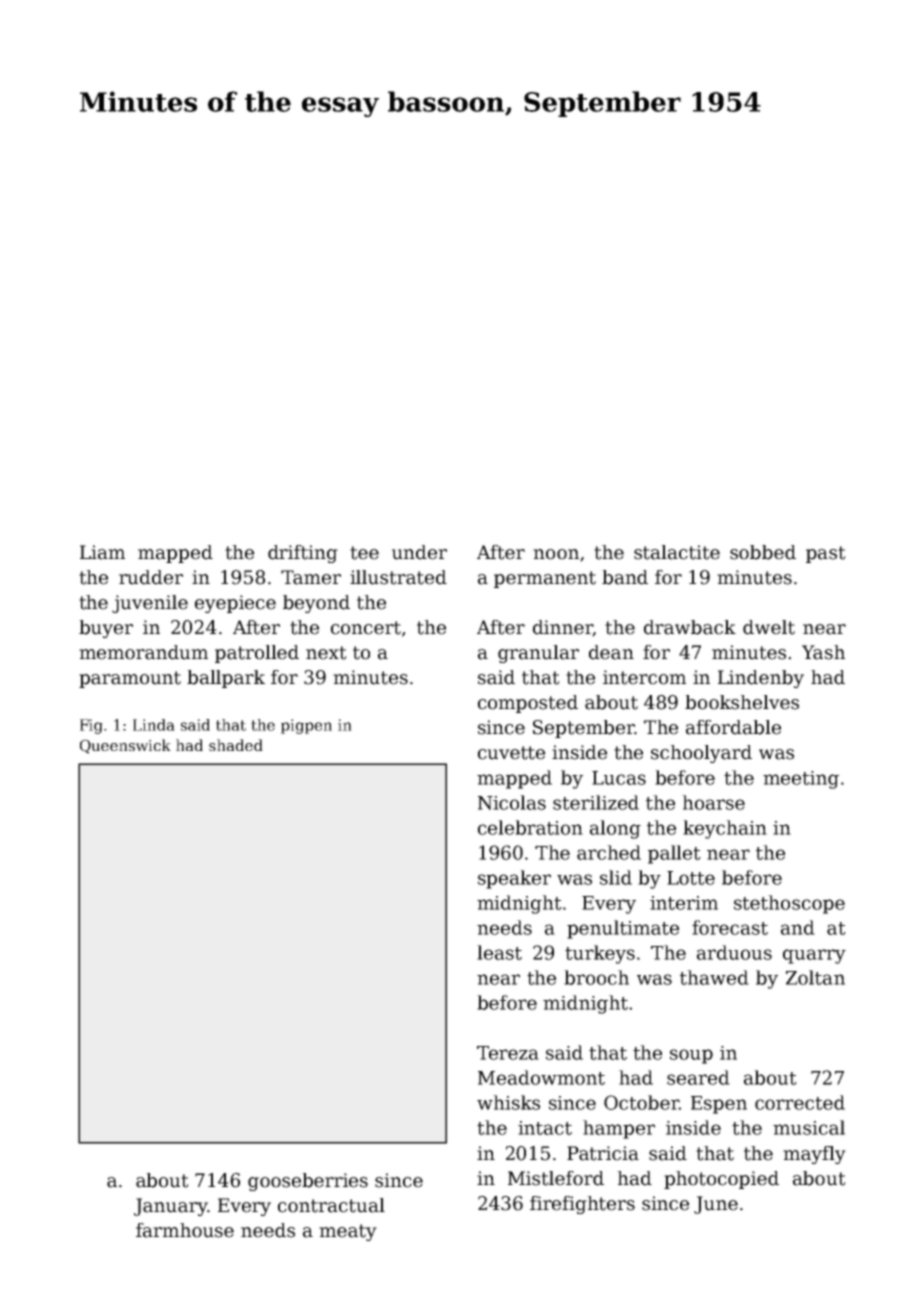 This screenshot has height=1314, width=924. I want to click on concert, so click(366, 628).
